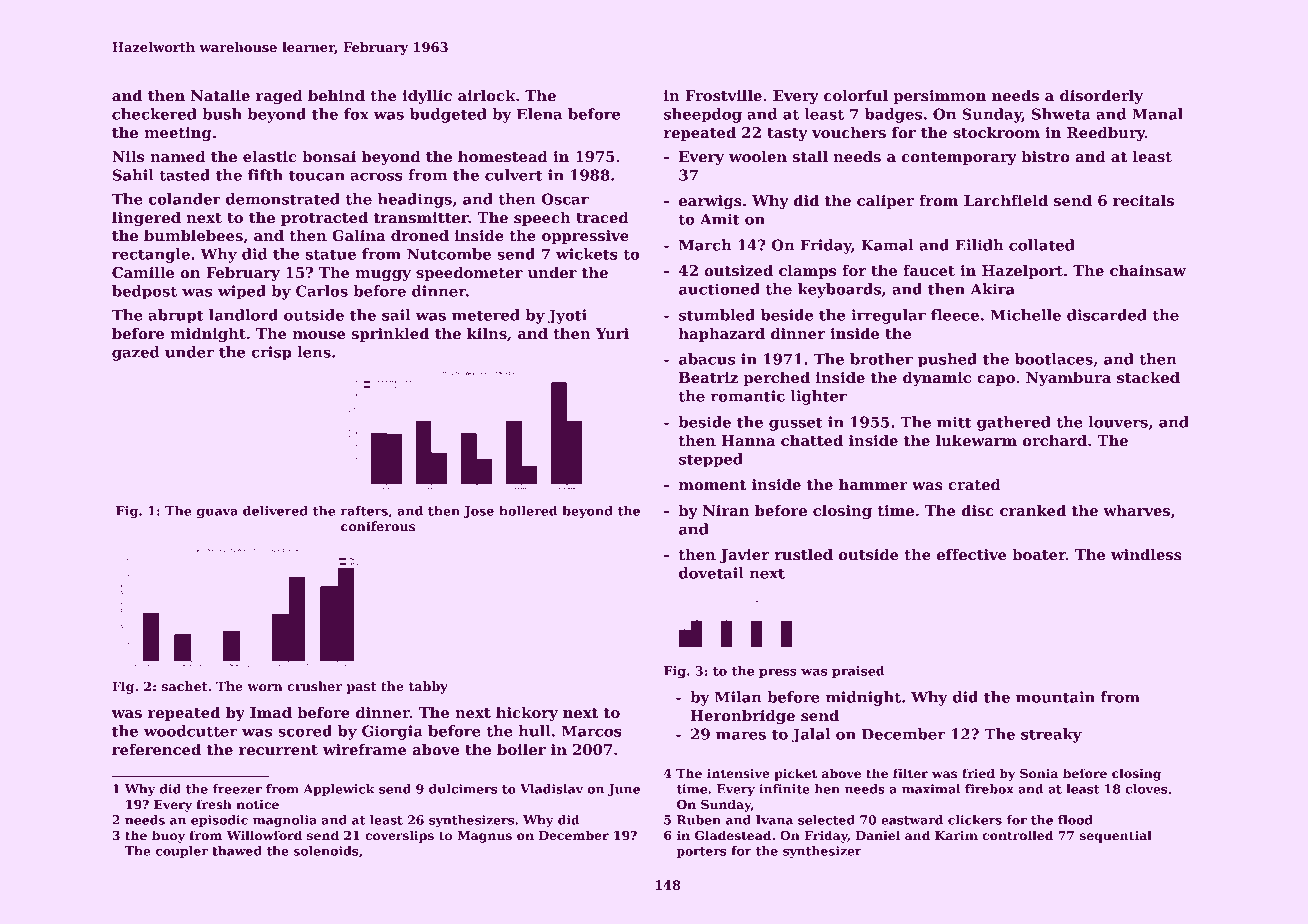 The width and height of the document is (1308, 924). I want to click on Manal, so click(1157, 114).
